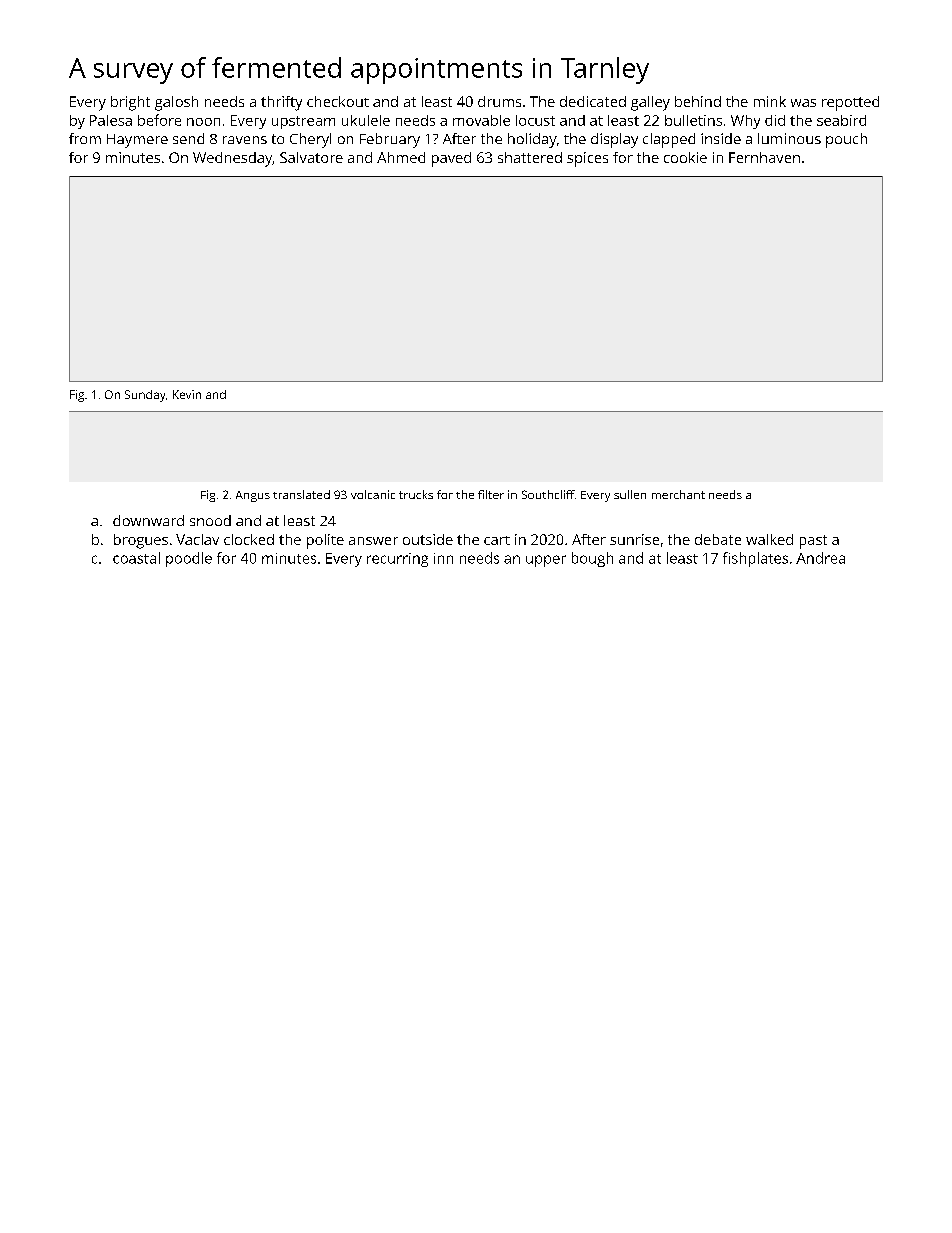 This image has height=1233, width=952. Describe the element at coordinates (850, 103) in the image. I see `repotted` at that location.
